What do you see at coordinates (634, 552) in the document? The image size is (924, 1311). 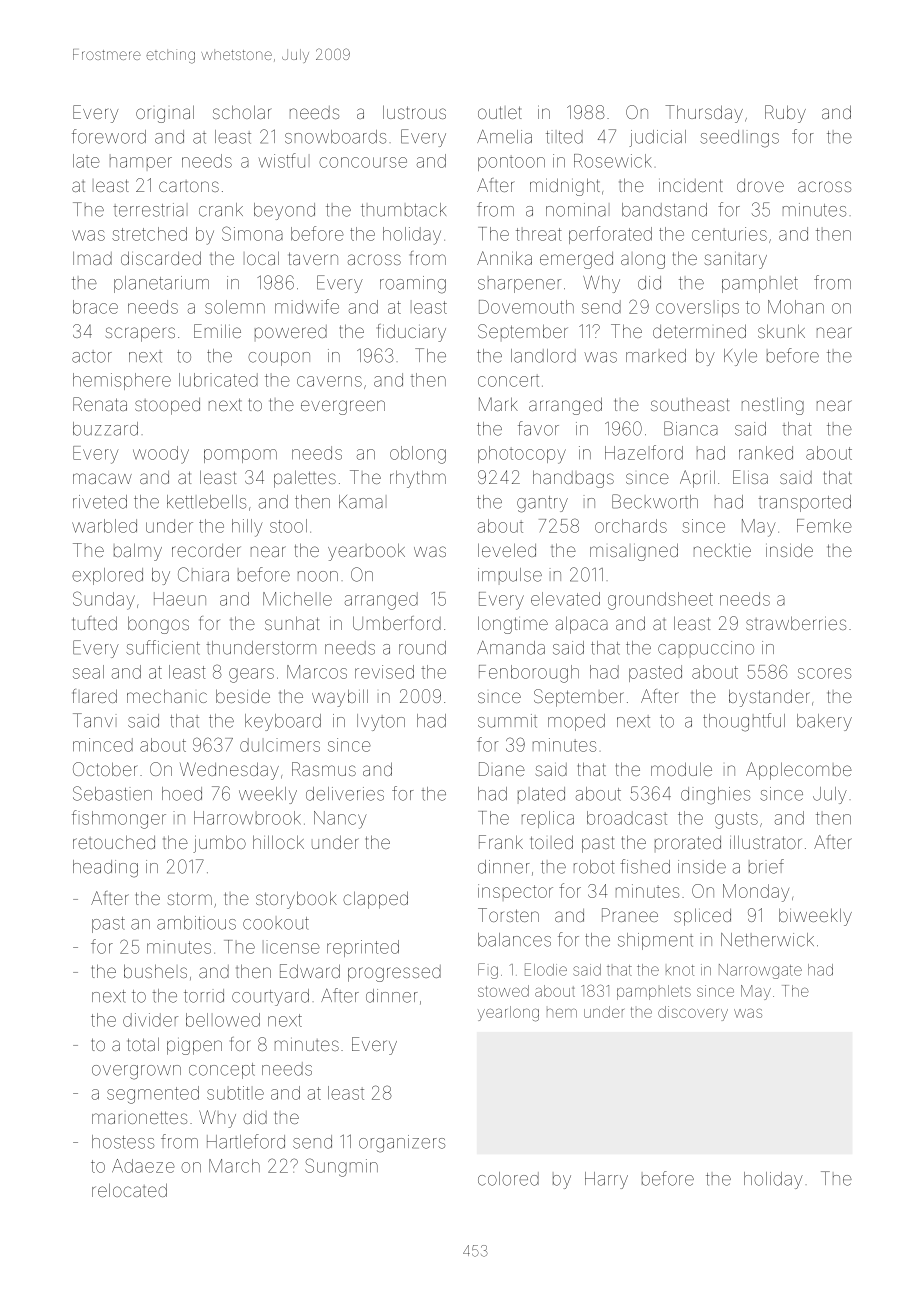 I see `misaligned` at bounding box center [634, 552].
